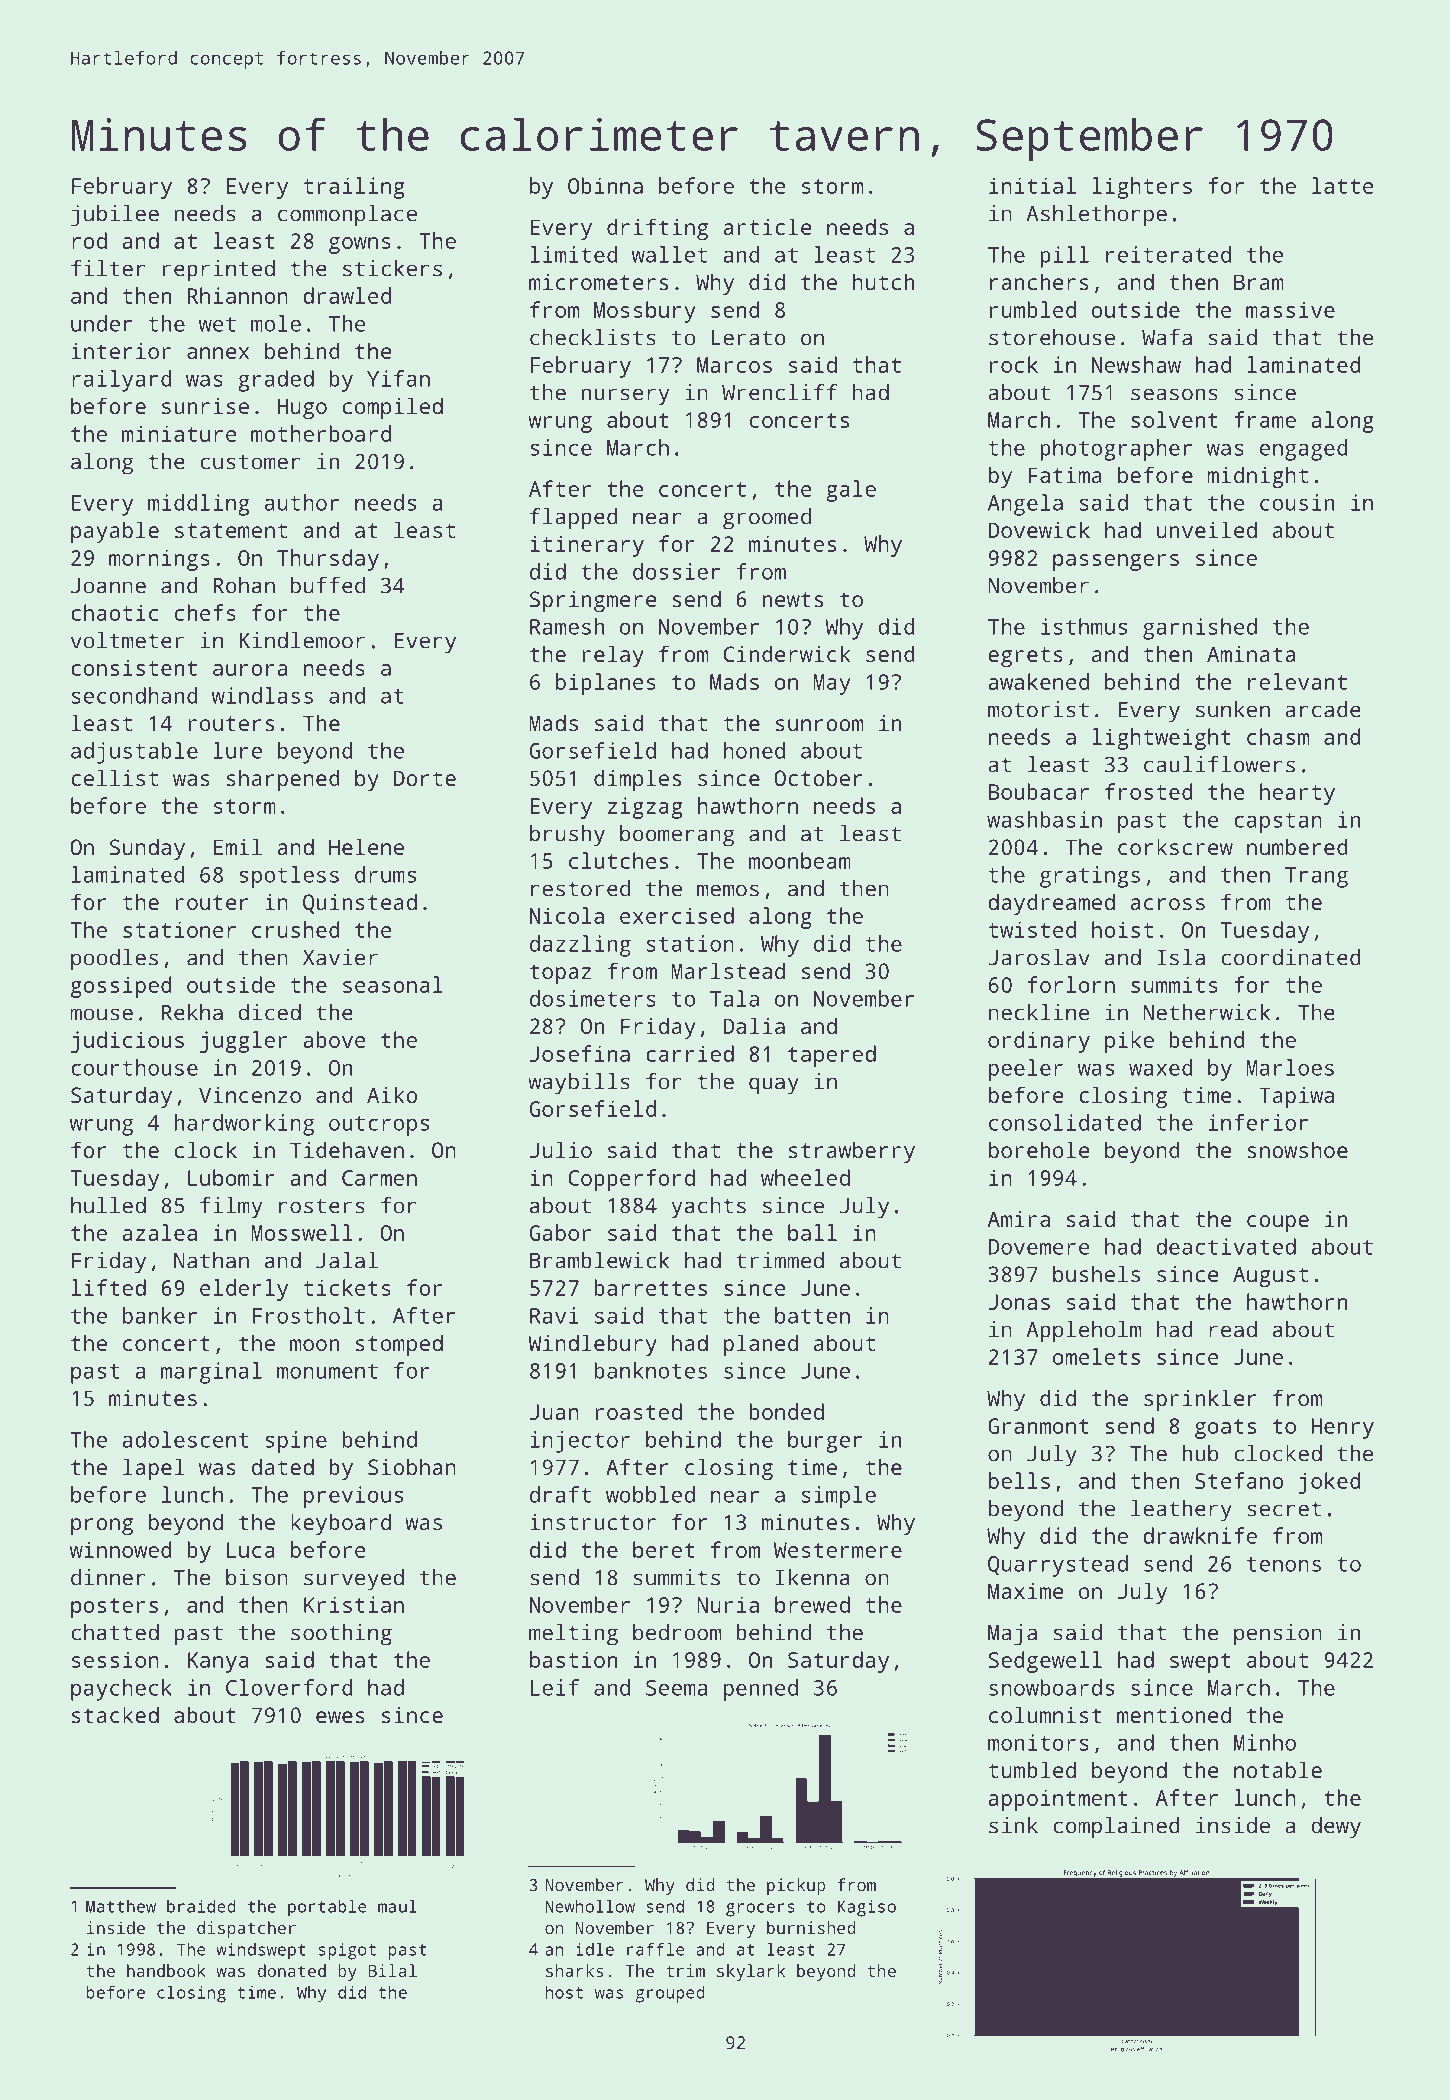 This document has height=2100, width=1450. What do you see at coordinates (108, 268) in the document?
I see `filter` at bounding box center [108, 268].
